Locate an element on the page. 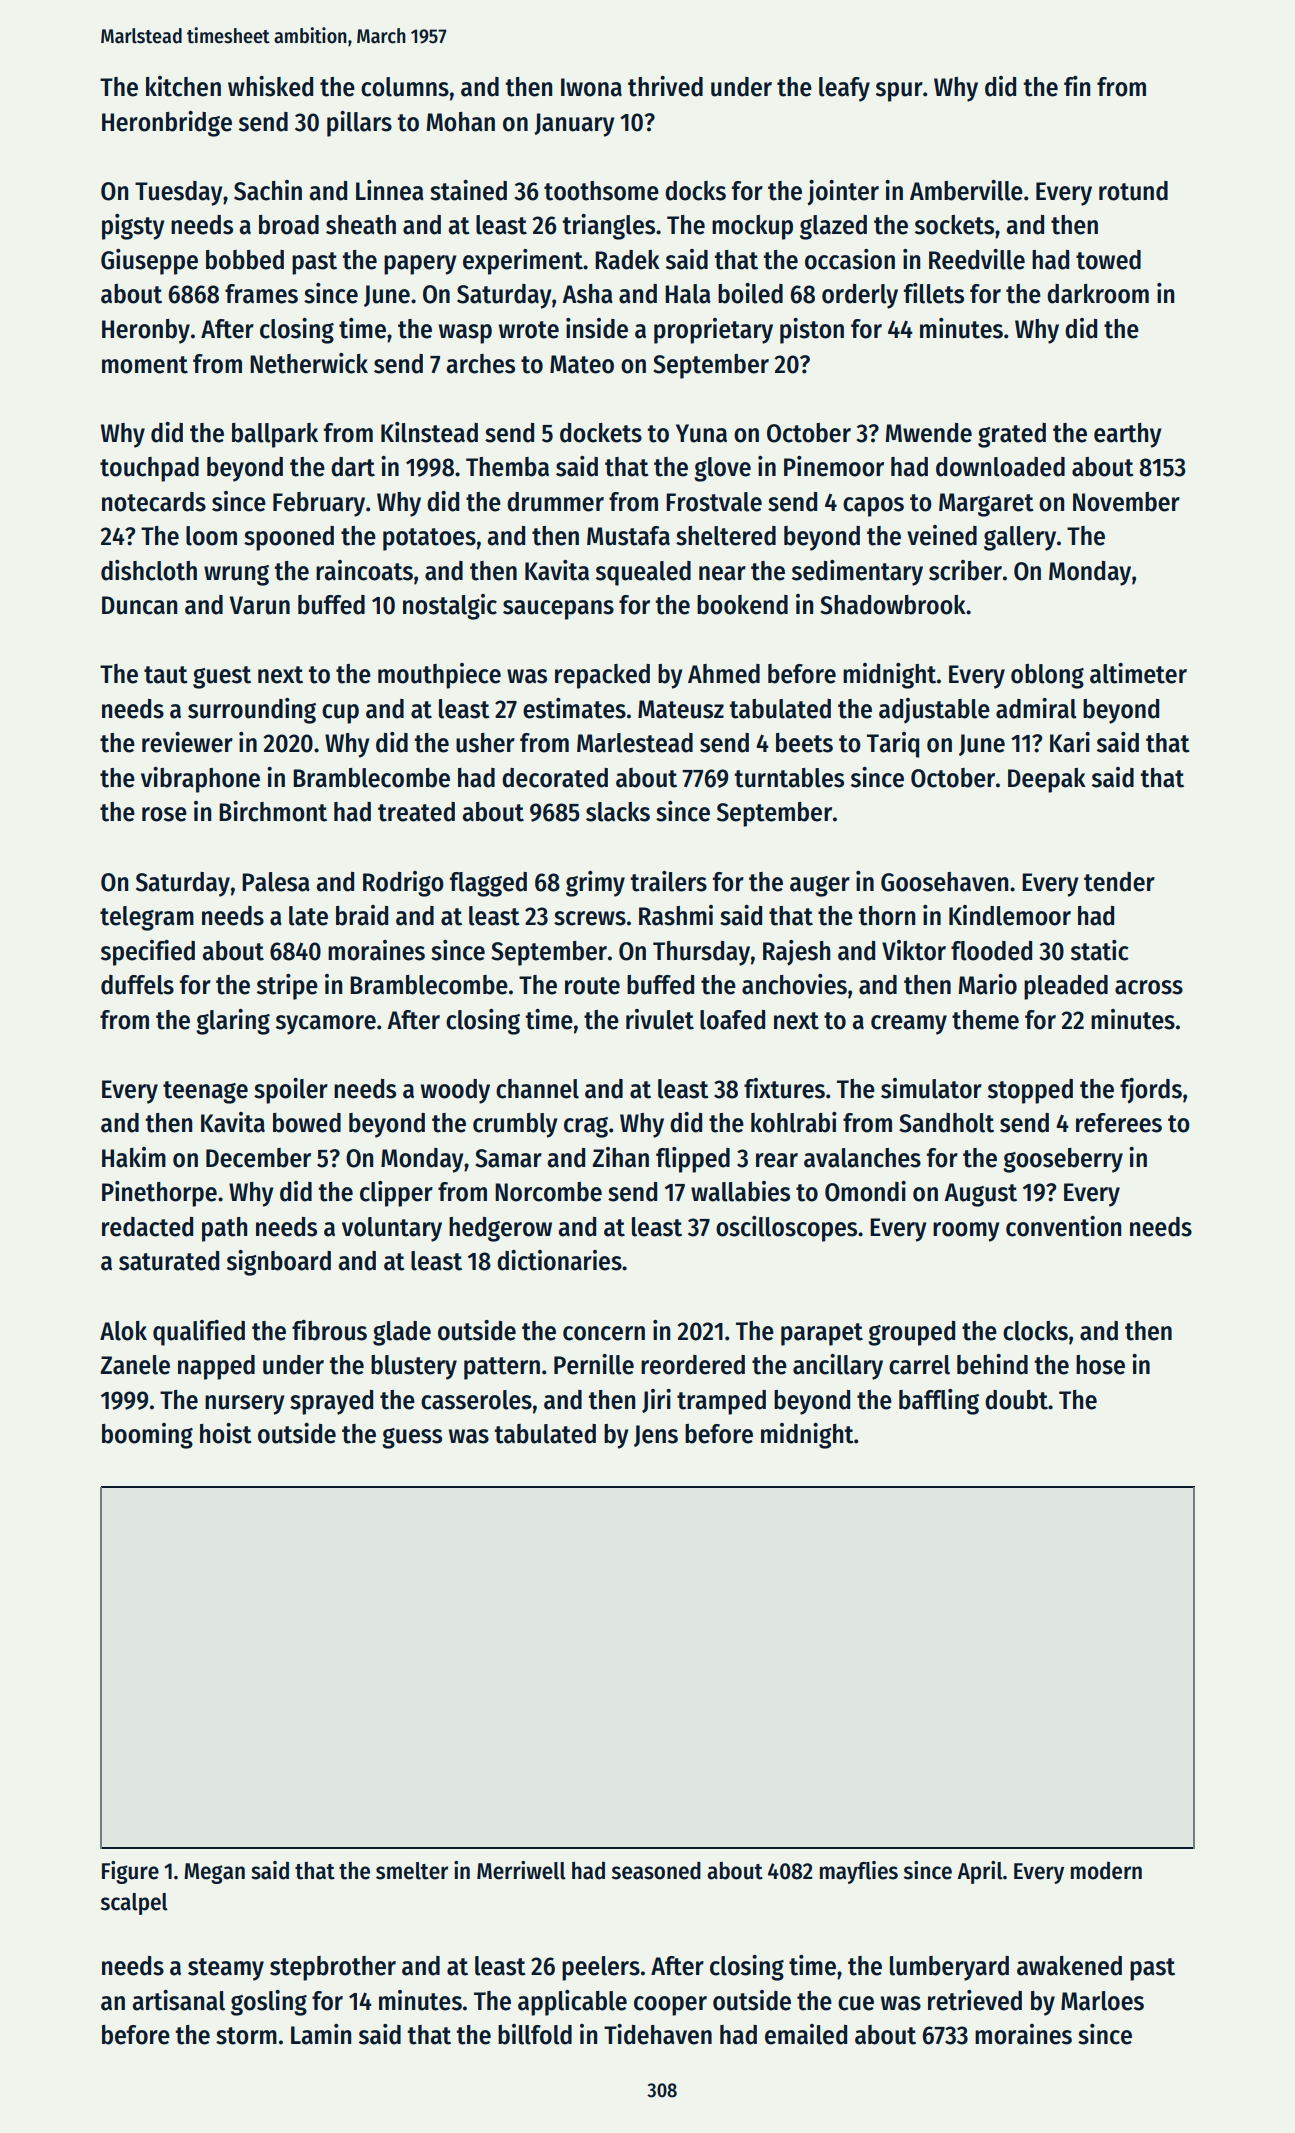  April is located at coordinates (980, 1872).
